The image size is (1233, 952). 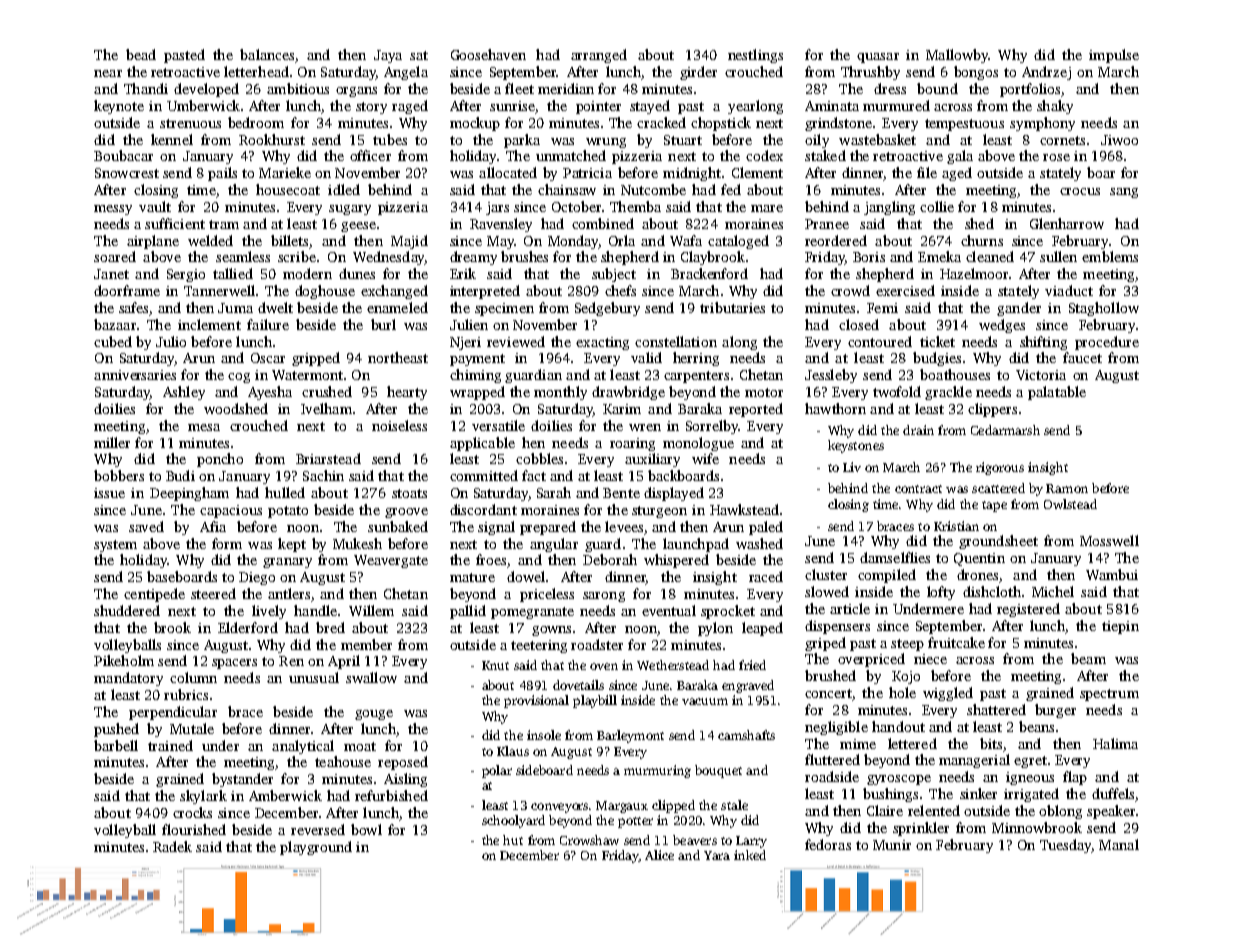 What do you see at coordinates (488, 54) in the image?
I see `Goosehaven` at bounding box center [488, 54].
